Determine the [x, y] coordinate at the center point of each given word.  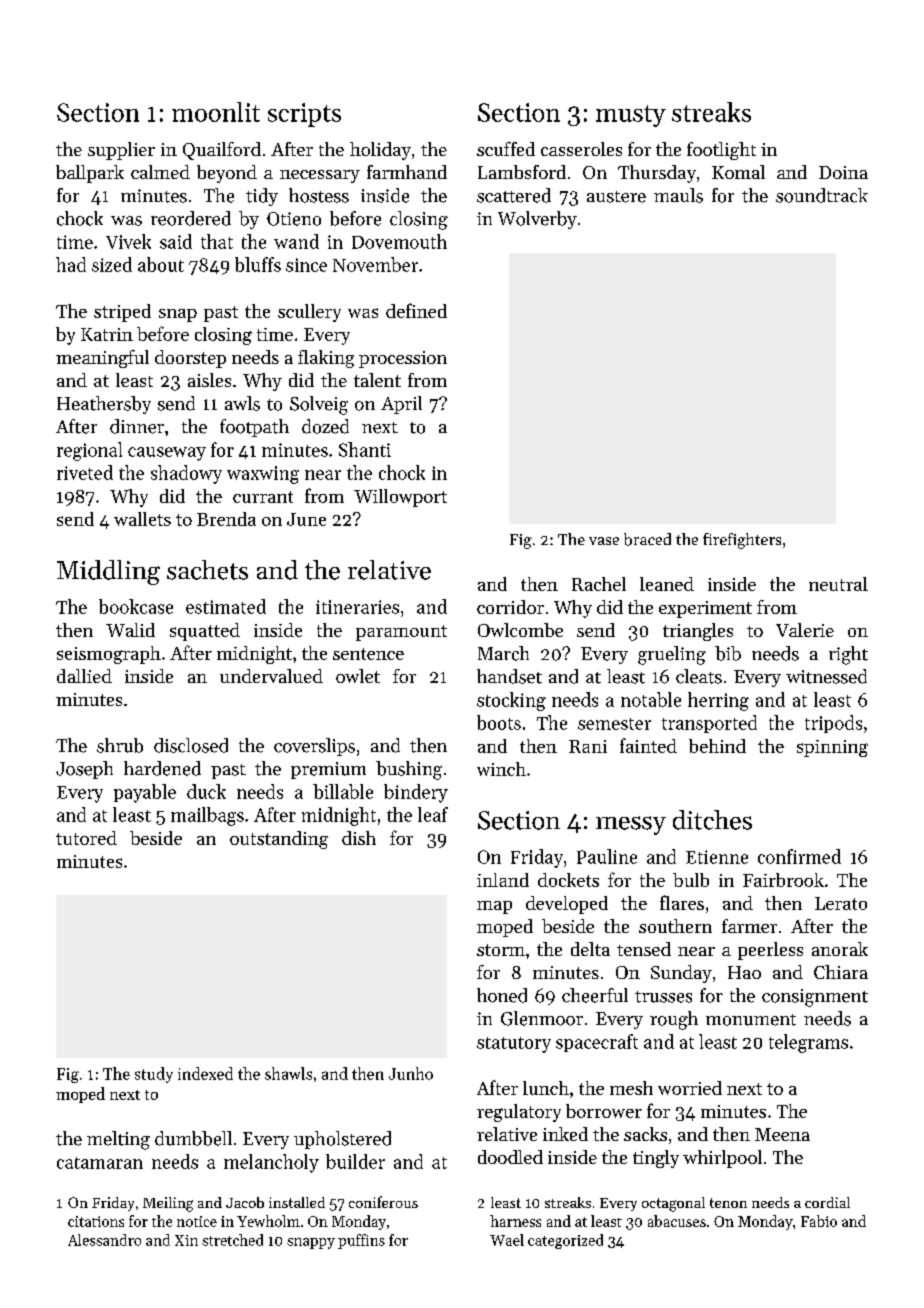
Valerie [805, 630]
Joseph [84, 770]
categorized [565, 1241]
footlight [721, 151]
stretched [232, 1240]
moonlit [216, 112]
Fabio [819, 1221]
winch [501, 769]
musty [631, 116]
